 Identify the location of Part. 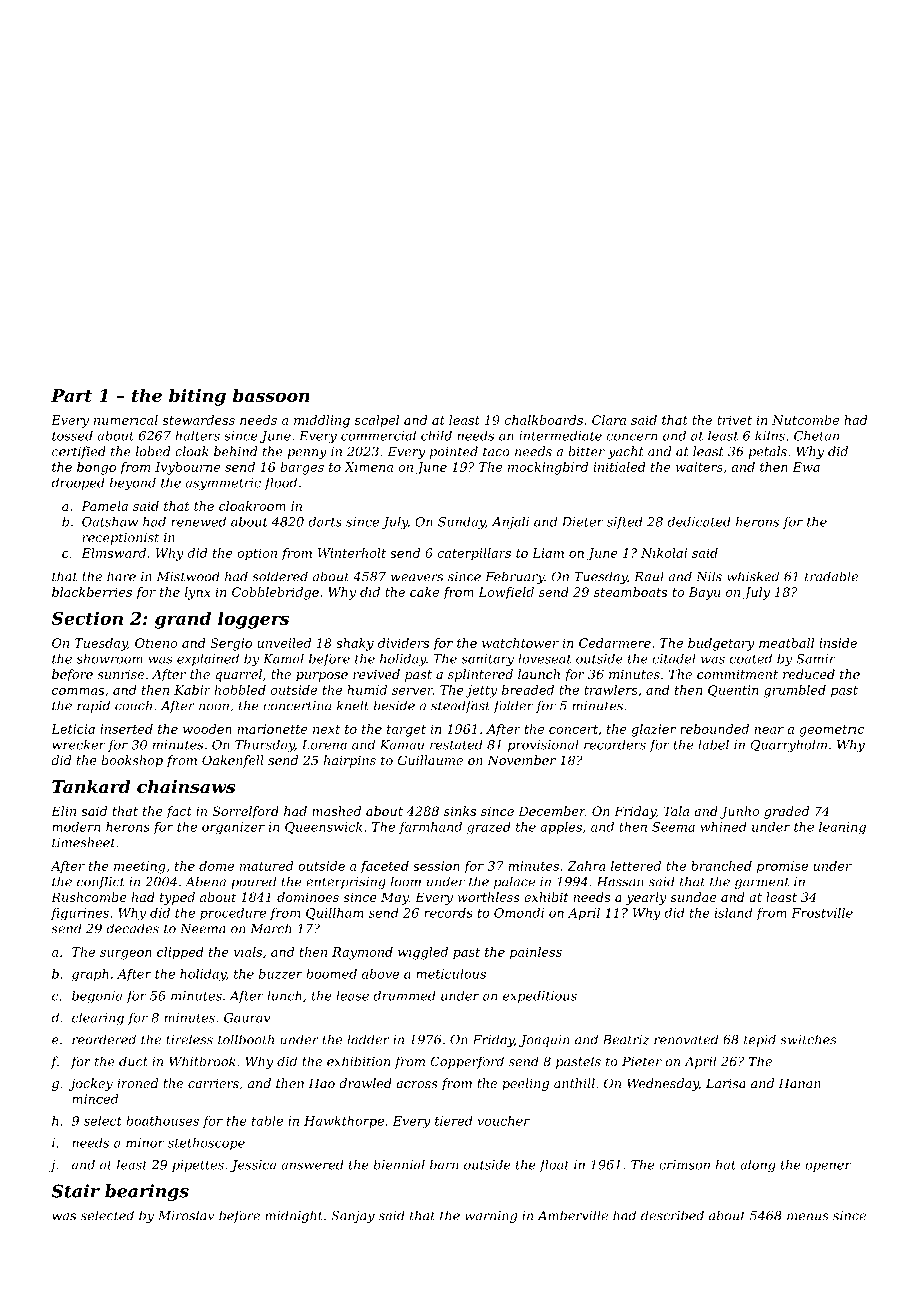
(71, 395).
